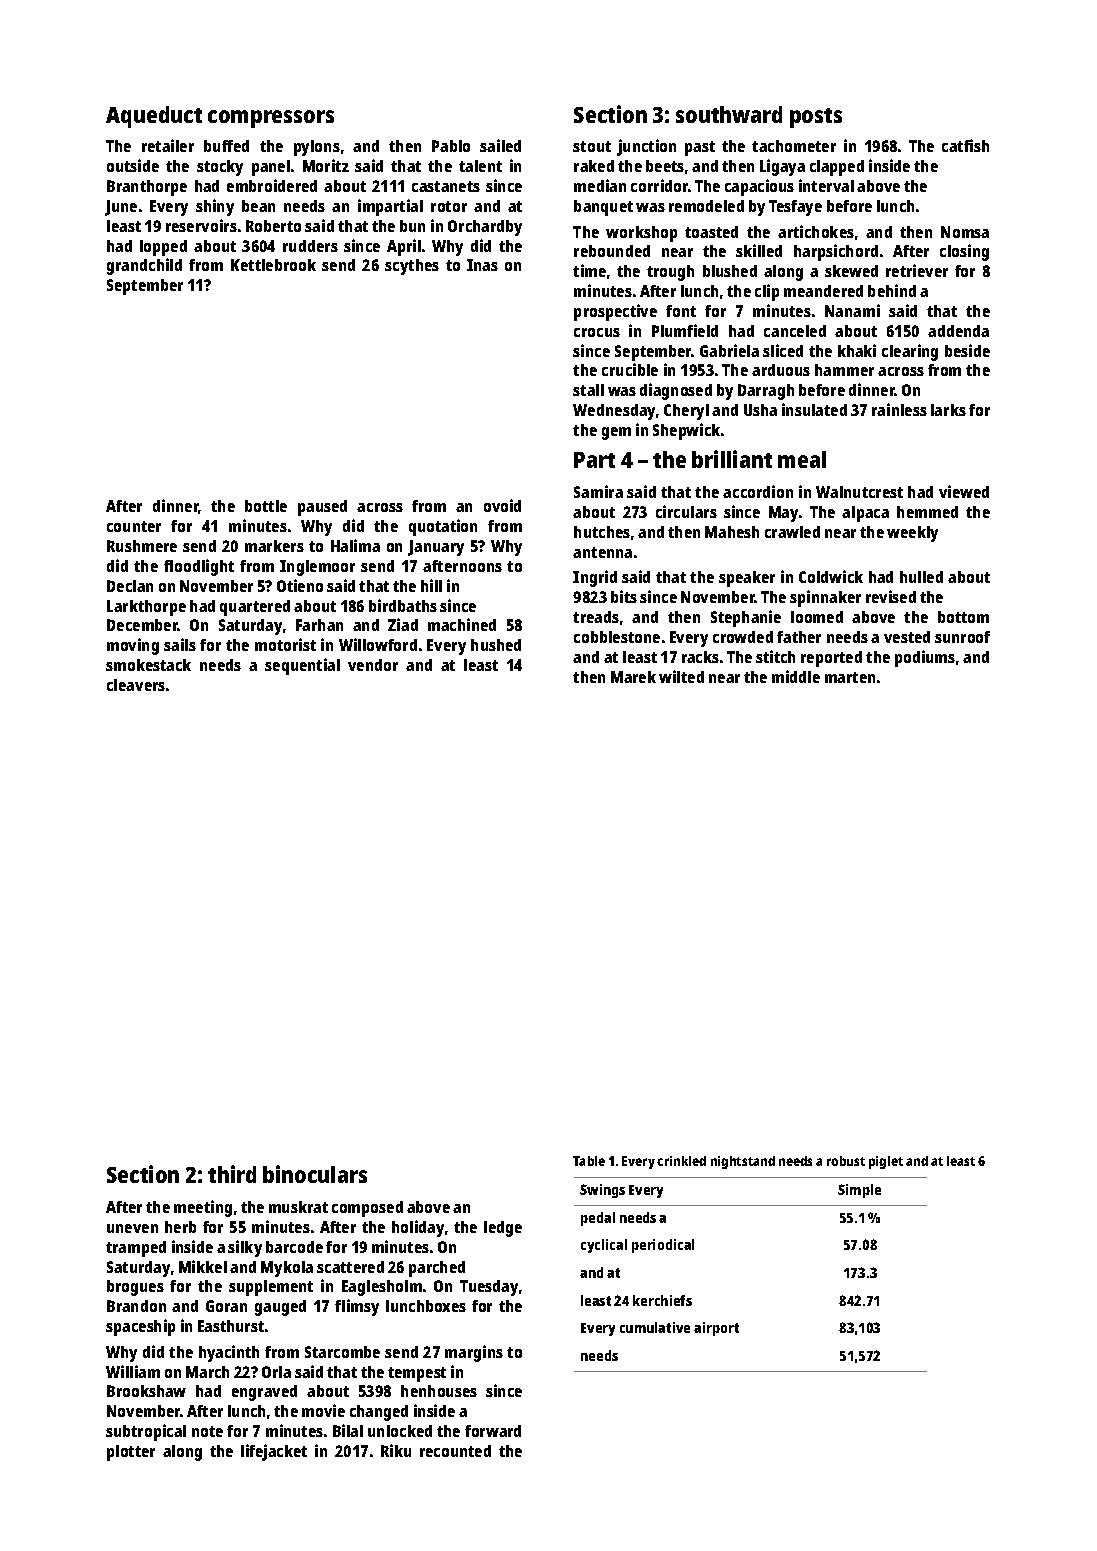 This screenshot has height=1551, width=1097. Describe the element at coordinates (136, 685) in the screenshot. I see `cleavers` at that location.
